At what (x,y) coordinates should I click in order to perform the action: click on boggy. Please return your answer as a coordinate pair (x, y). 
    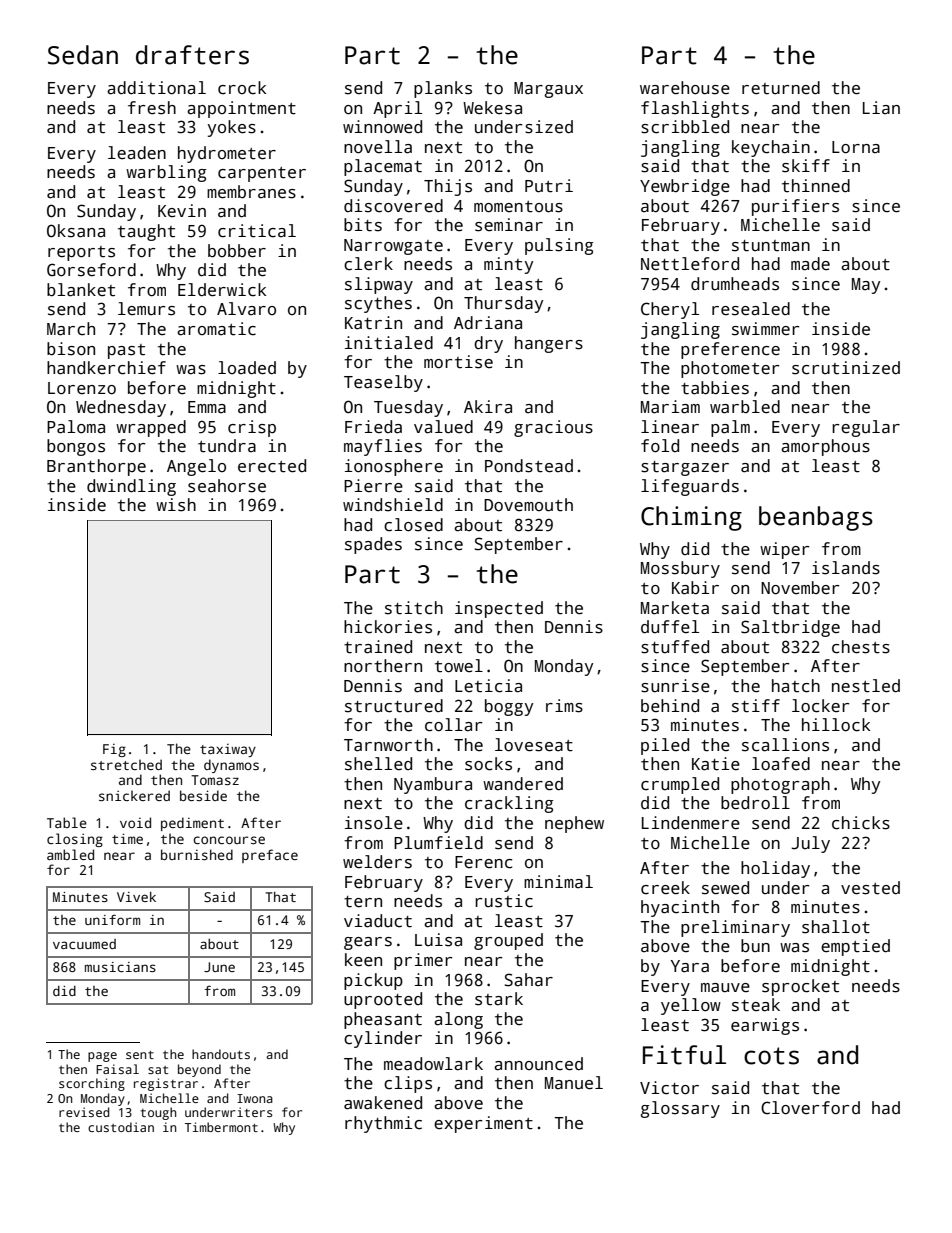
    Looking at the image, I should click on (509, 707).
